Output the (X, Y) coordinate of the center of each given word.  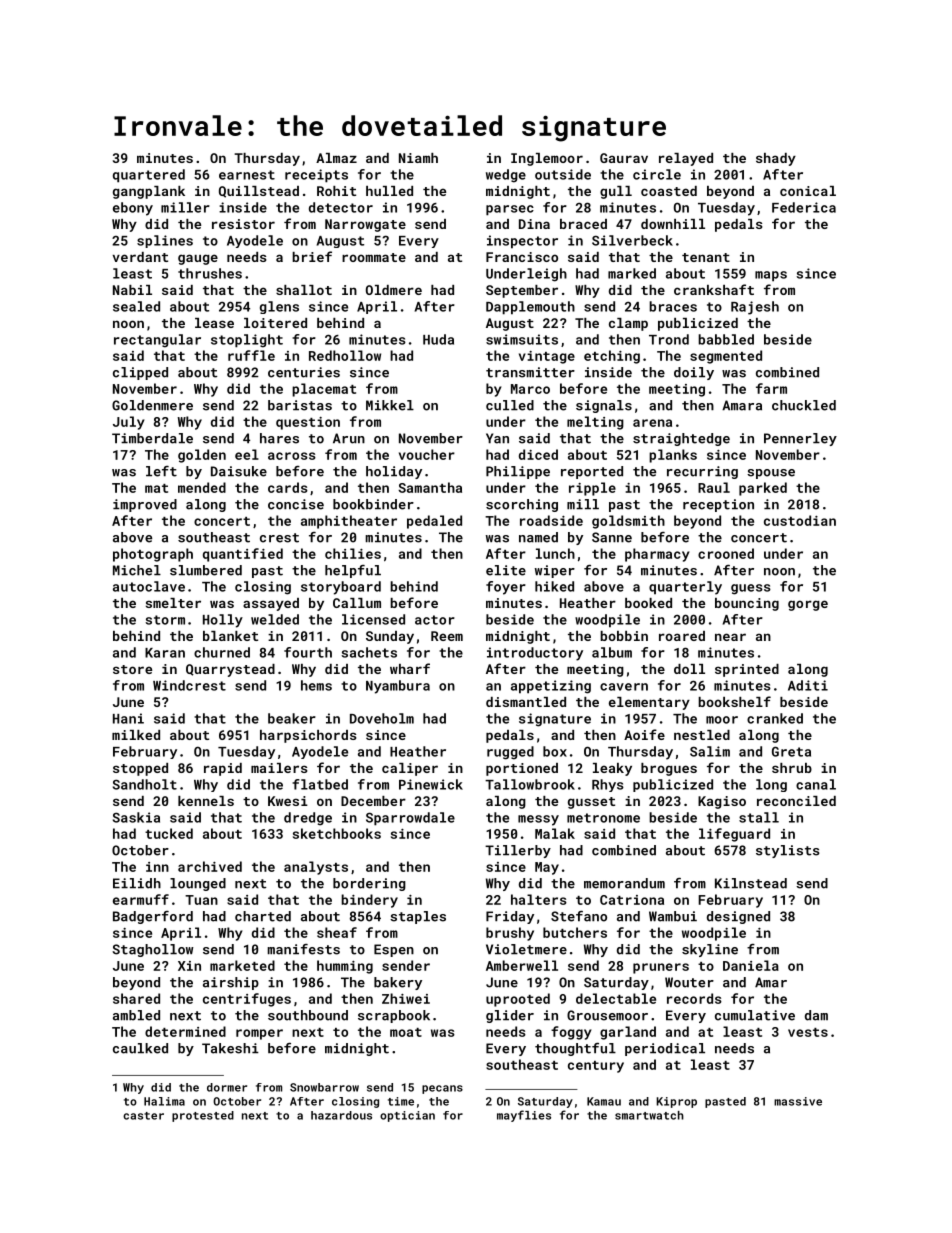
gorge (808, 605)
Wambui (673, 916)
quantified (243, 555)
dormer (227, 1087)
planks (673, 456)
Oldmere (394, 290)
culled (510, 405)
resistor (243, 224)
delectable (616, 998)
